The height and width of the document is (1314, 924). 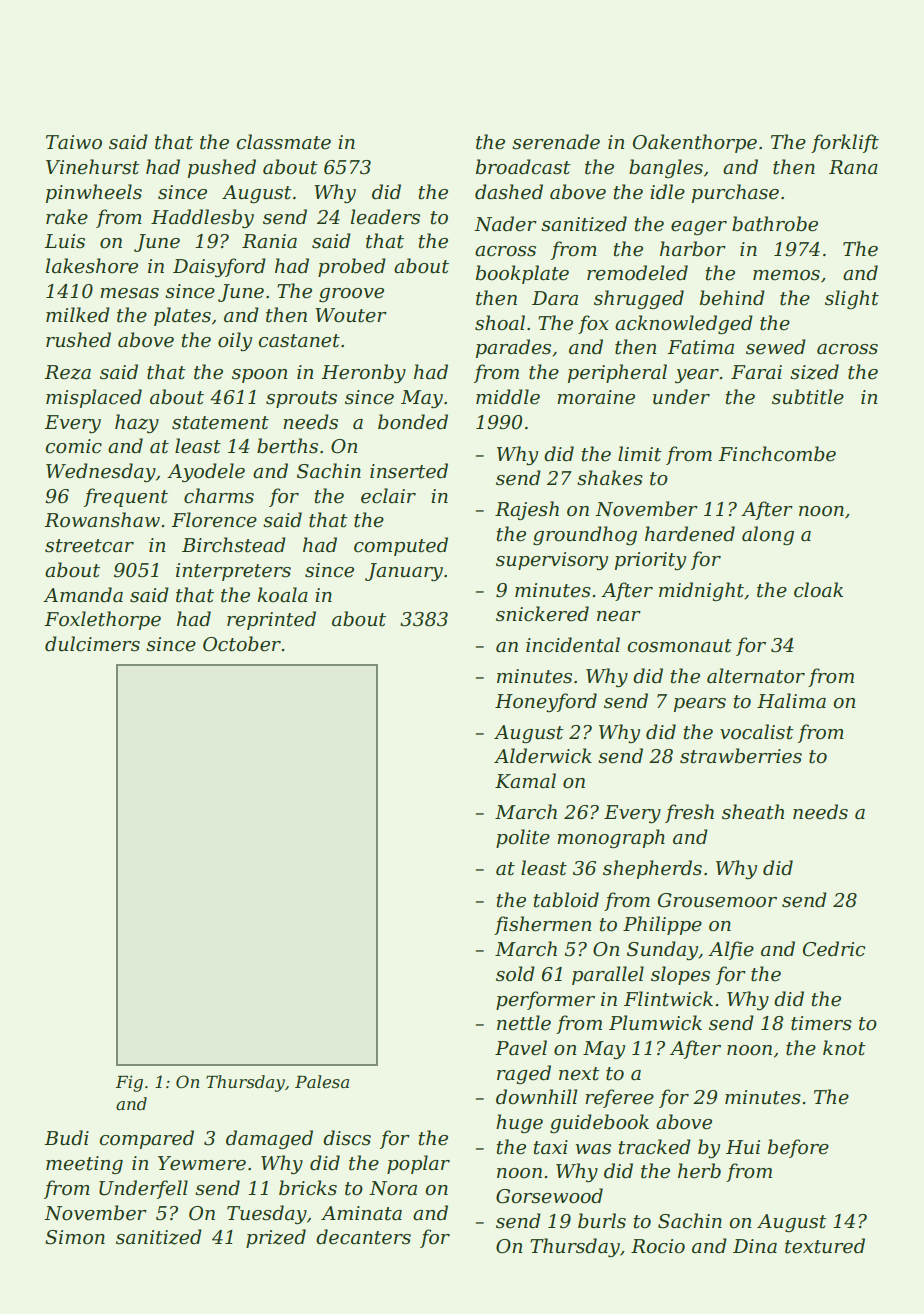 What do you see at coordinates (593, 1149) in the document?
I see `was` at bounding box center [593, 1149].
